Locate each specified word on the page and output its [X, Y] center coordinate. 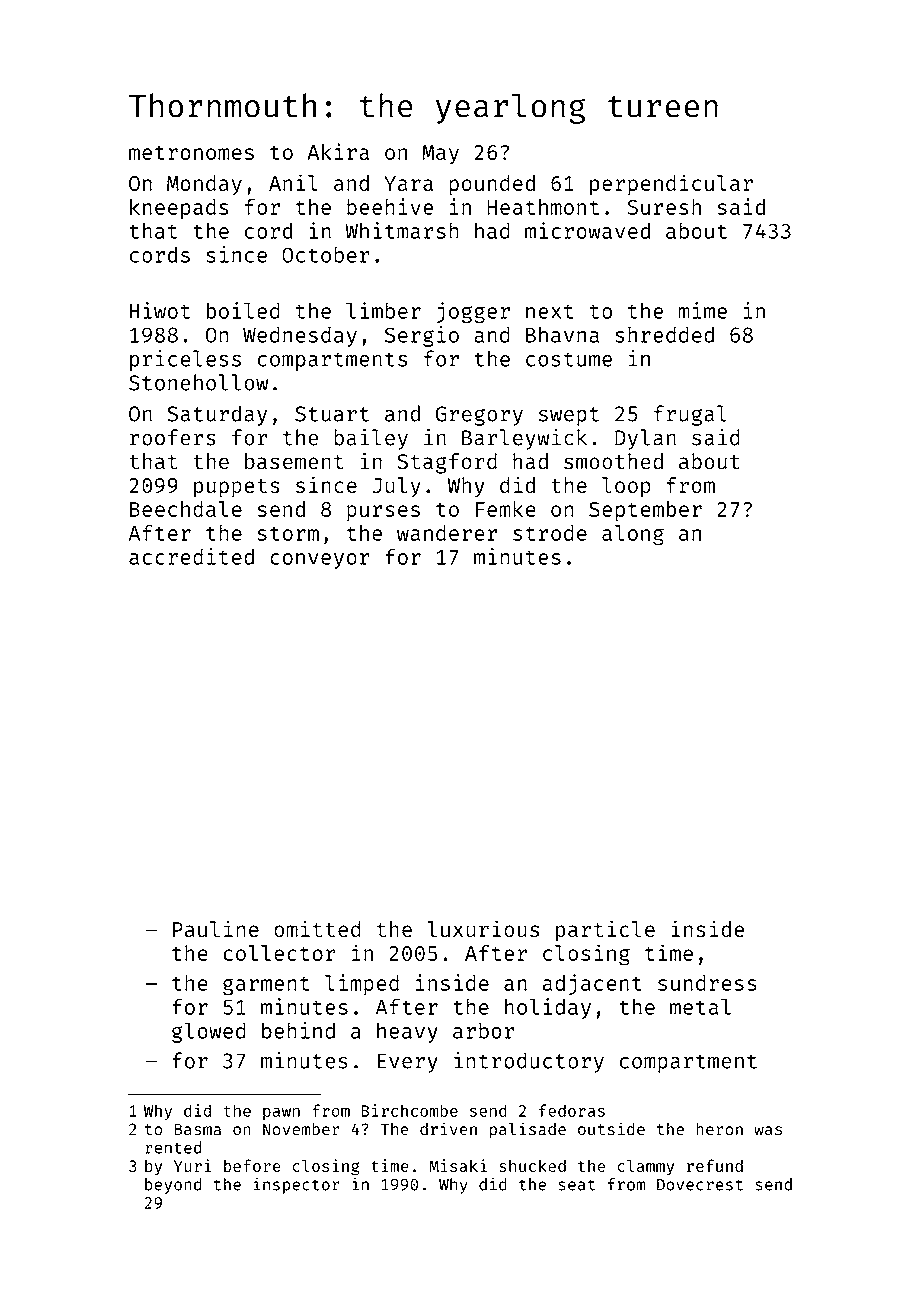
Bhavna [562, 334]
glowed [209, 1032]
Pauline [216, 928]
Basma [197, 1129]
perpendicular [671, 185]
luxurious [483, 928]
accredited [191, 556]
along [633, 535]
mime [702, 310]
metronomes [191, 153]
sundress [707, 983]
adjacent [592, 984]
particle [605, 931]
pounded [492, 185]
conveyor [320, 561]
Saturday [217, 415]
